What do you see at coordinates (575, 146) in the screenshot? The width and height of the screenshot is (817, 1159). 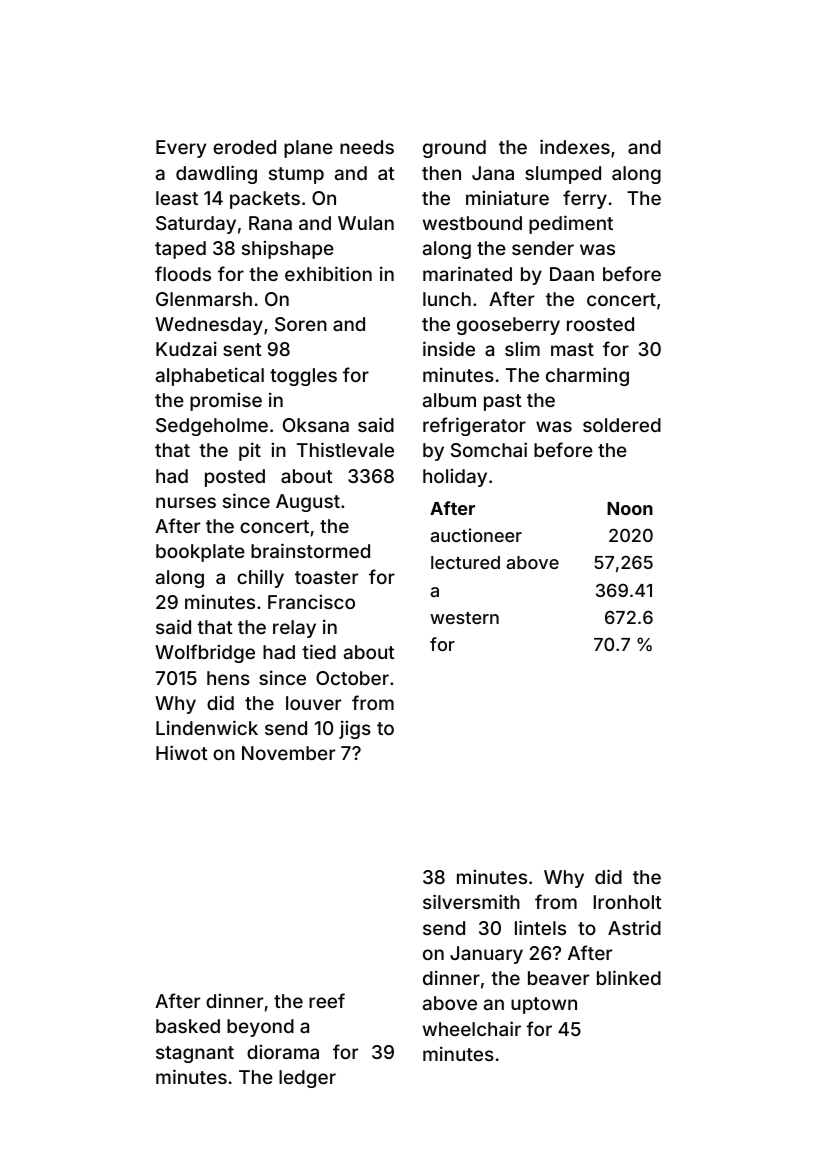 I see `indexes` at bounding box center [575, 146].
